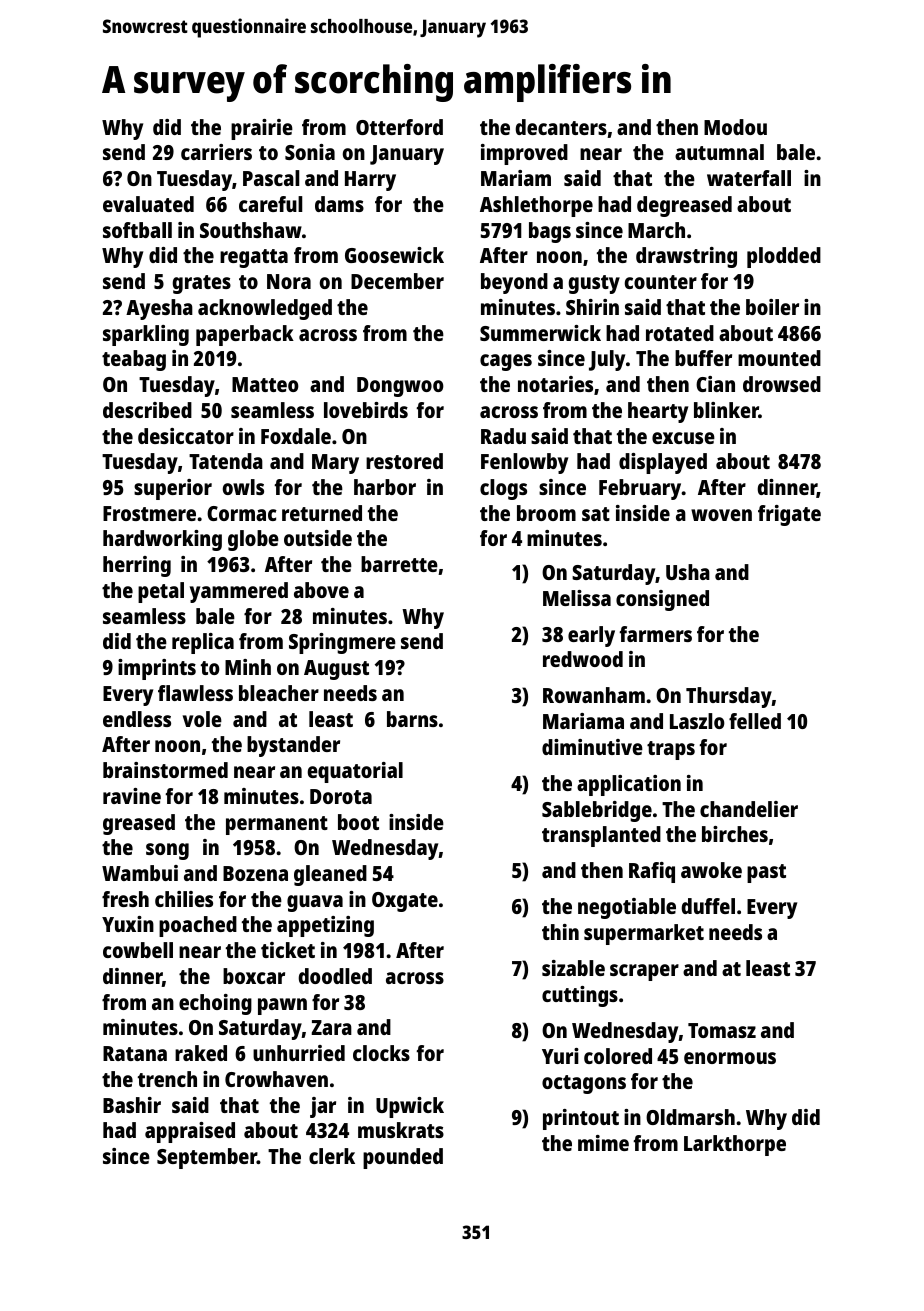  What do you see at coordinates (203, 643) in the document?
I see `replica` at bounding box center [203, 643].
